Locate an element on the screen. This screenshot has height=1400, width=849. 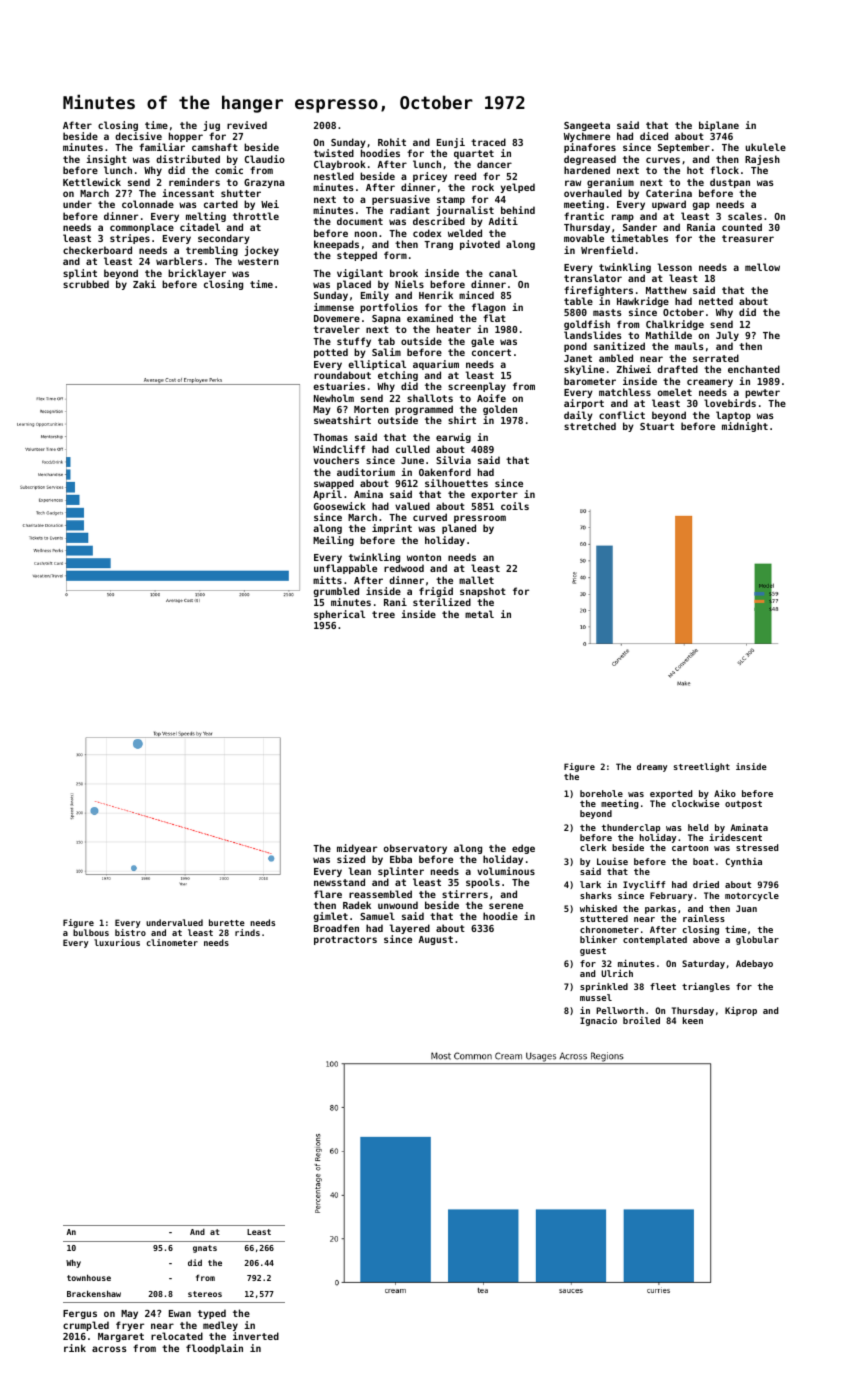
inverted is located at coordinates (256, 1336).
